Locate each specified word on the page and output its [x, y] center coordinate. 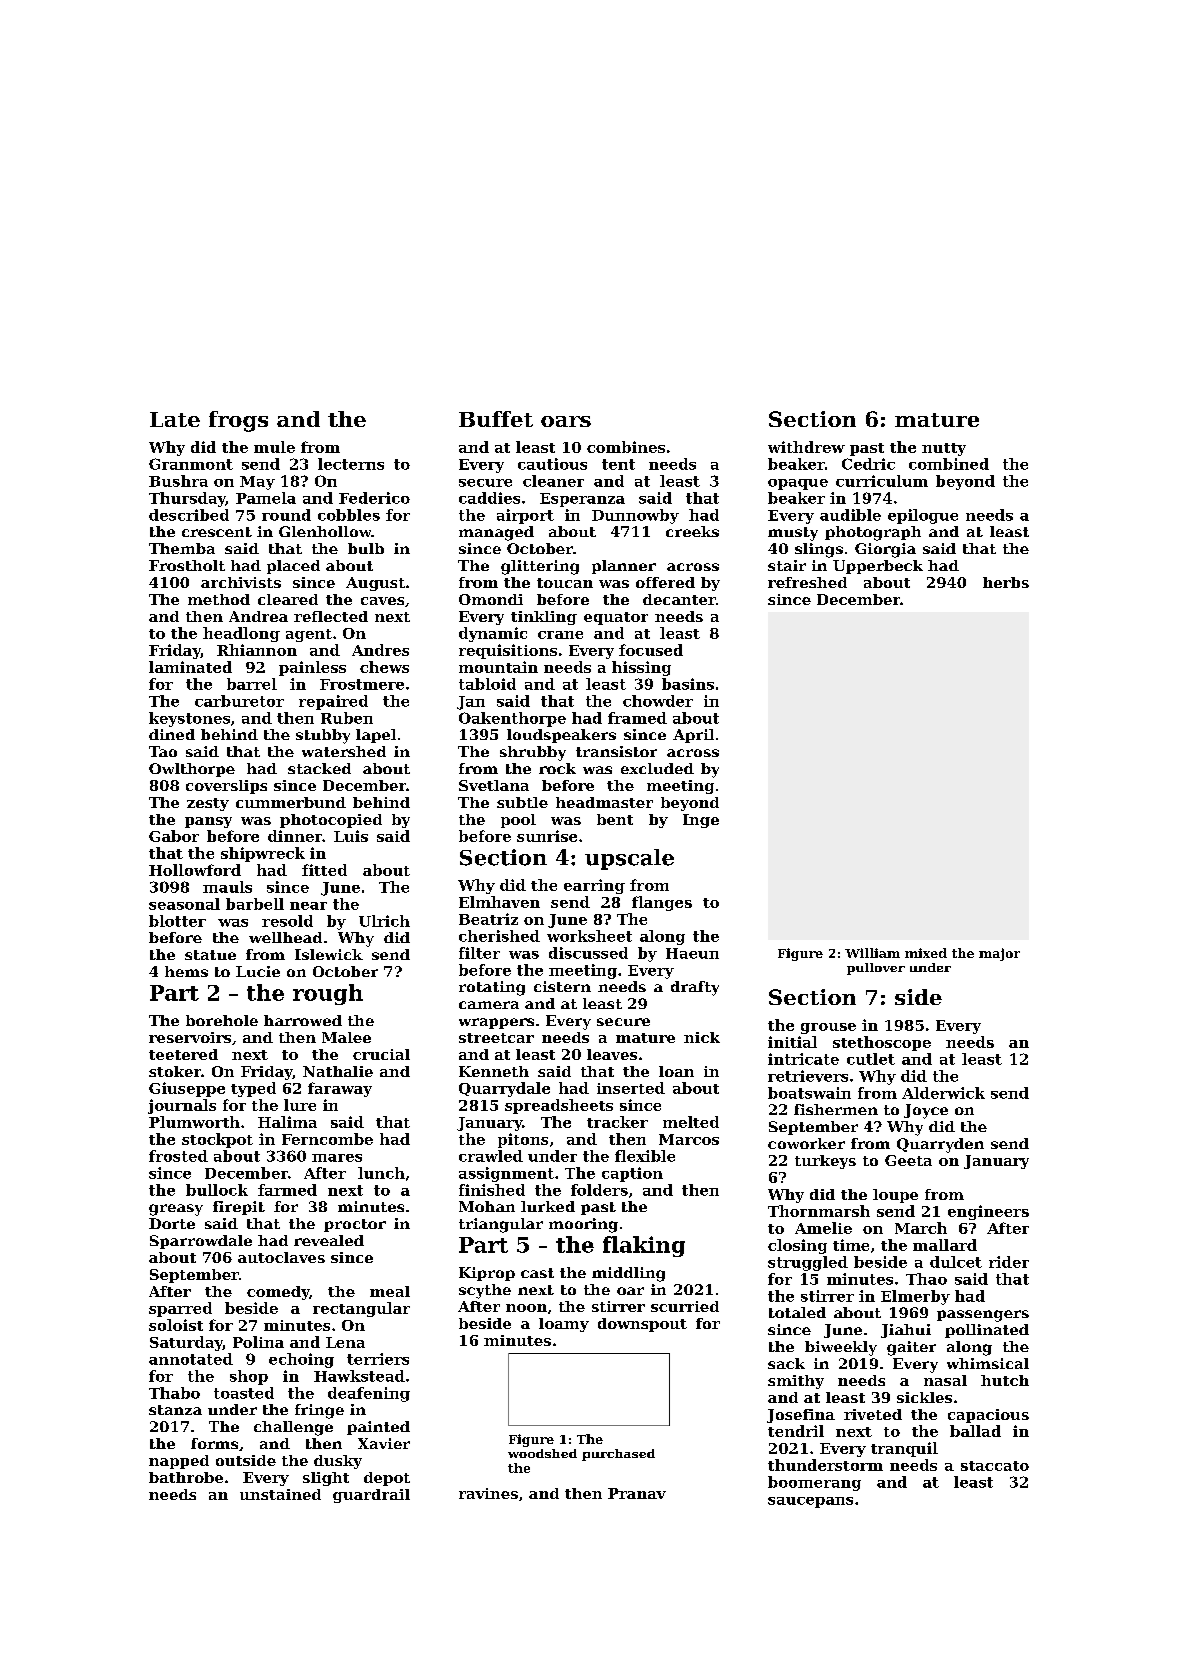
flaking [644, 1246]
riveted [873, 1414]
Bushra [178, 481]
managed [496, 533]
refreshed [807, 582]
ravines [488, 1493]
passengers [983, 1316]
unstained [280, 1494]
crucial [381, 1054]
